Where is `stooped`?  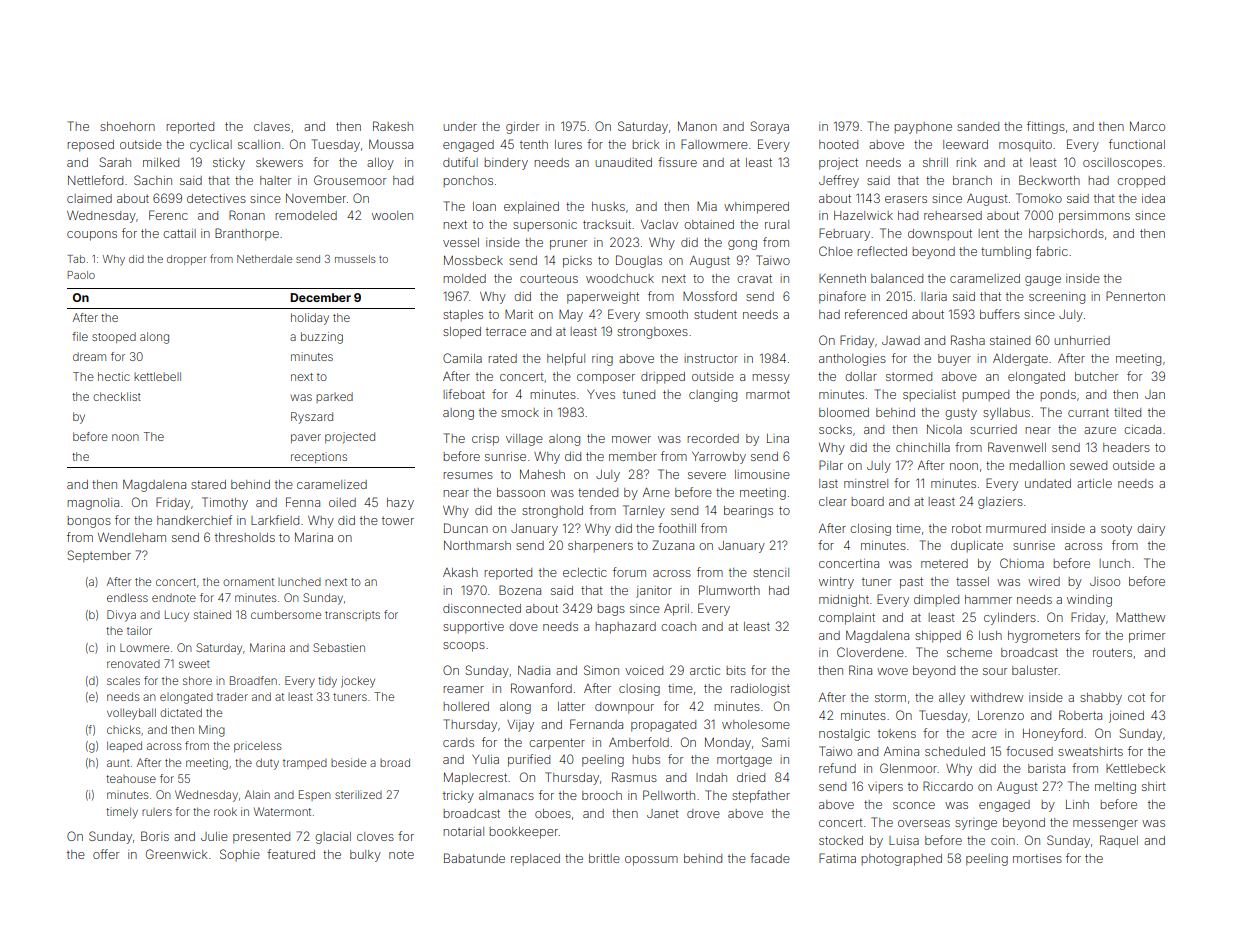
stooped is located at coordinates (114, 337).
